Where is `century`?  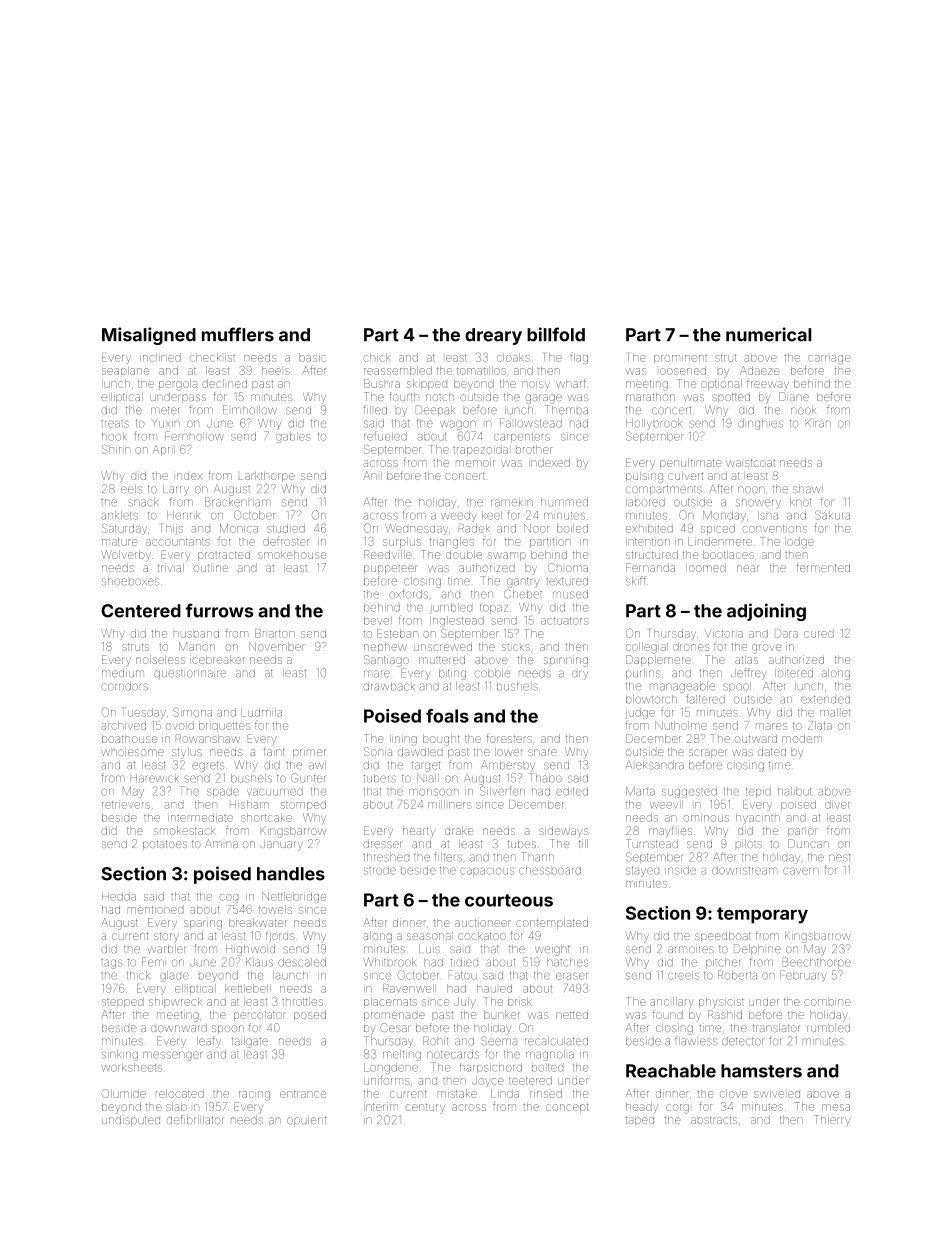 century is located at coordinates (425, 1107).
